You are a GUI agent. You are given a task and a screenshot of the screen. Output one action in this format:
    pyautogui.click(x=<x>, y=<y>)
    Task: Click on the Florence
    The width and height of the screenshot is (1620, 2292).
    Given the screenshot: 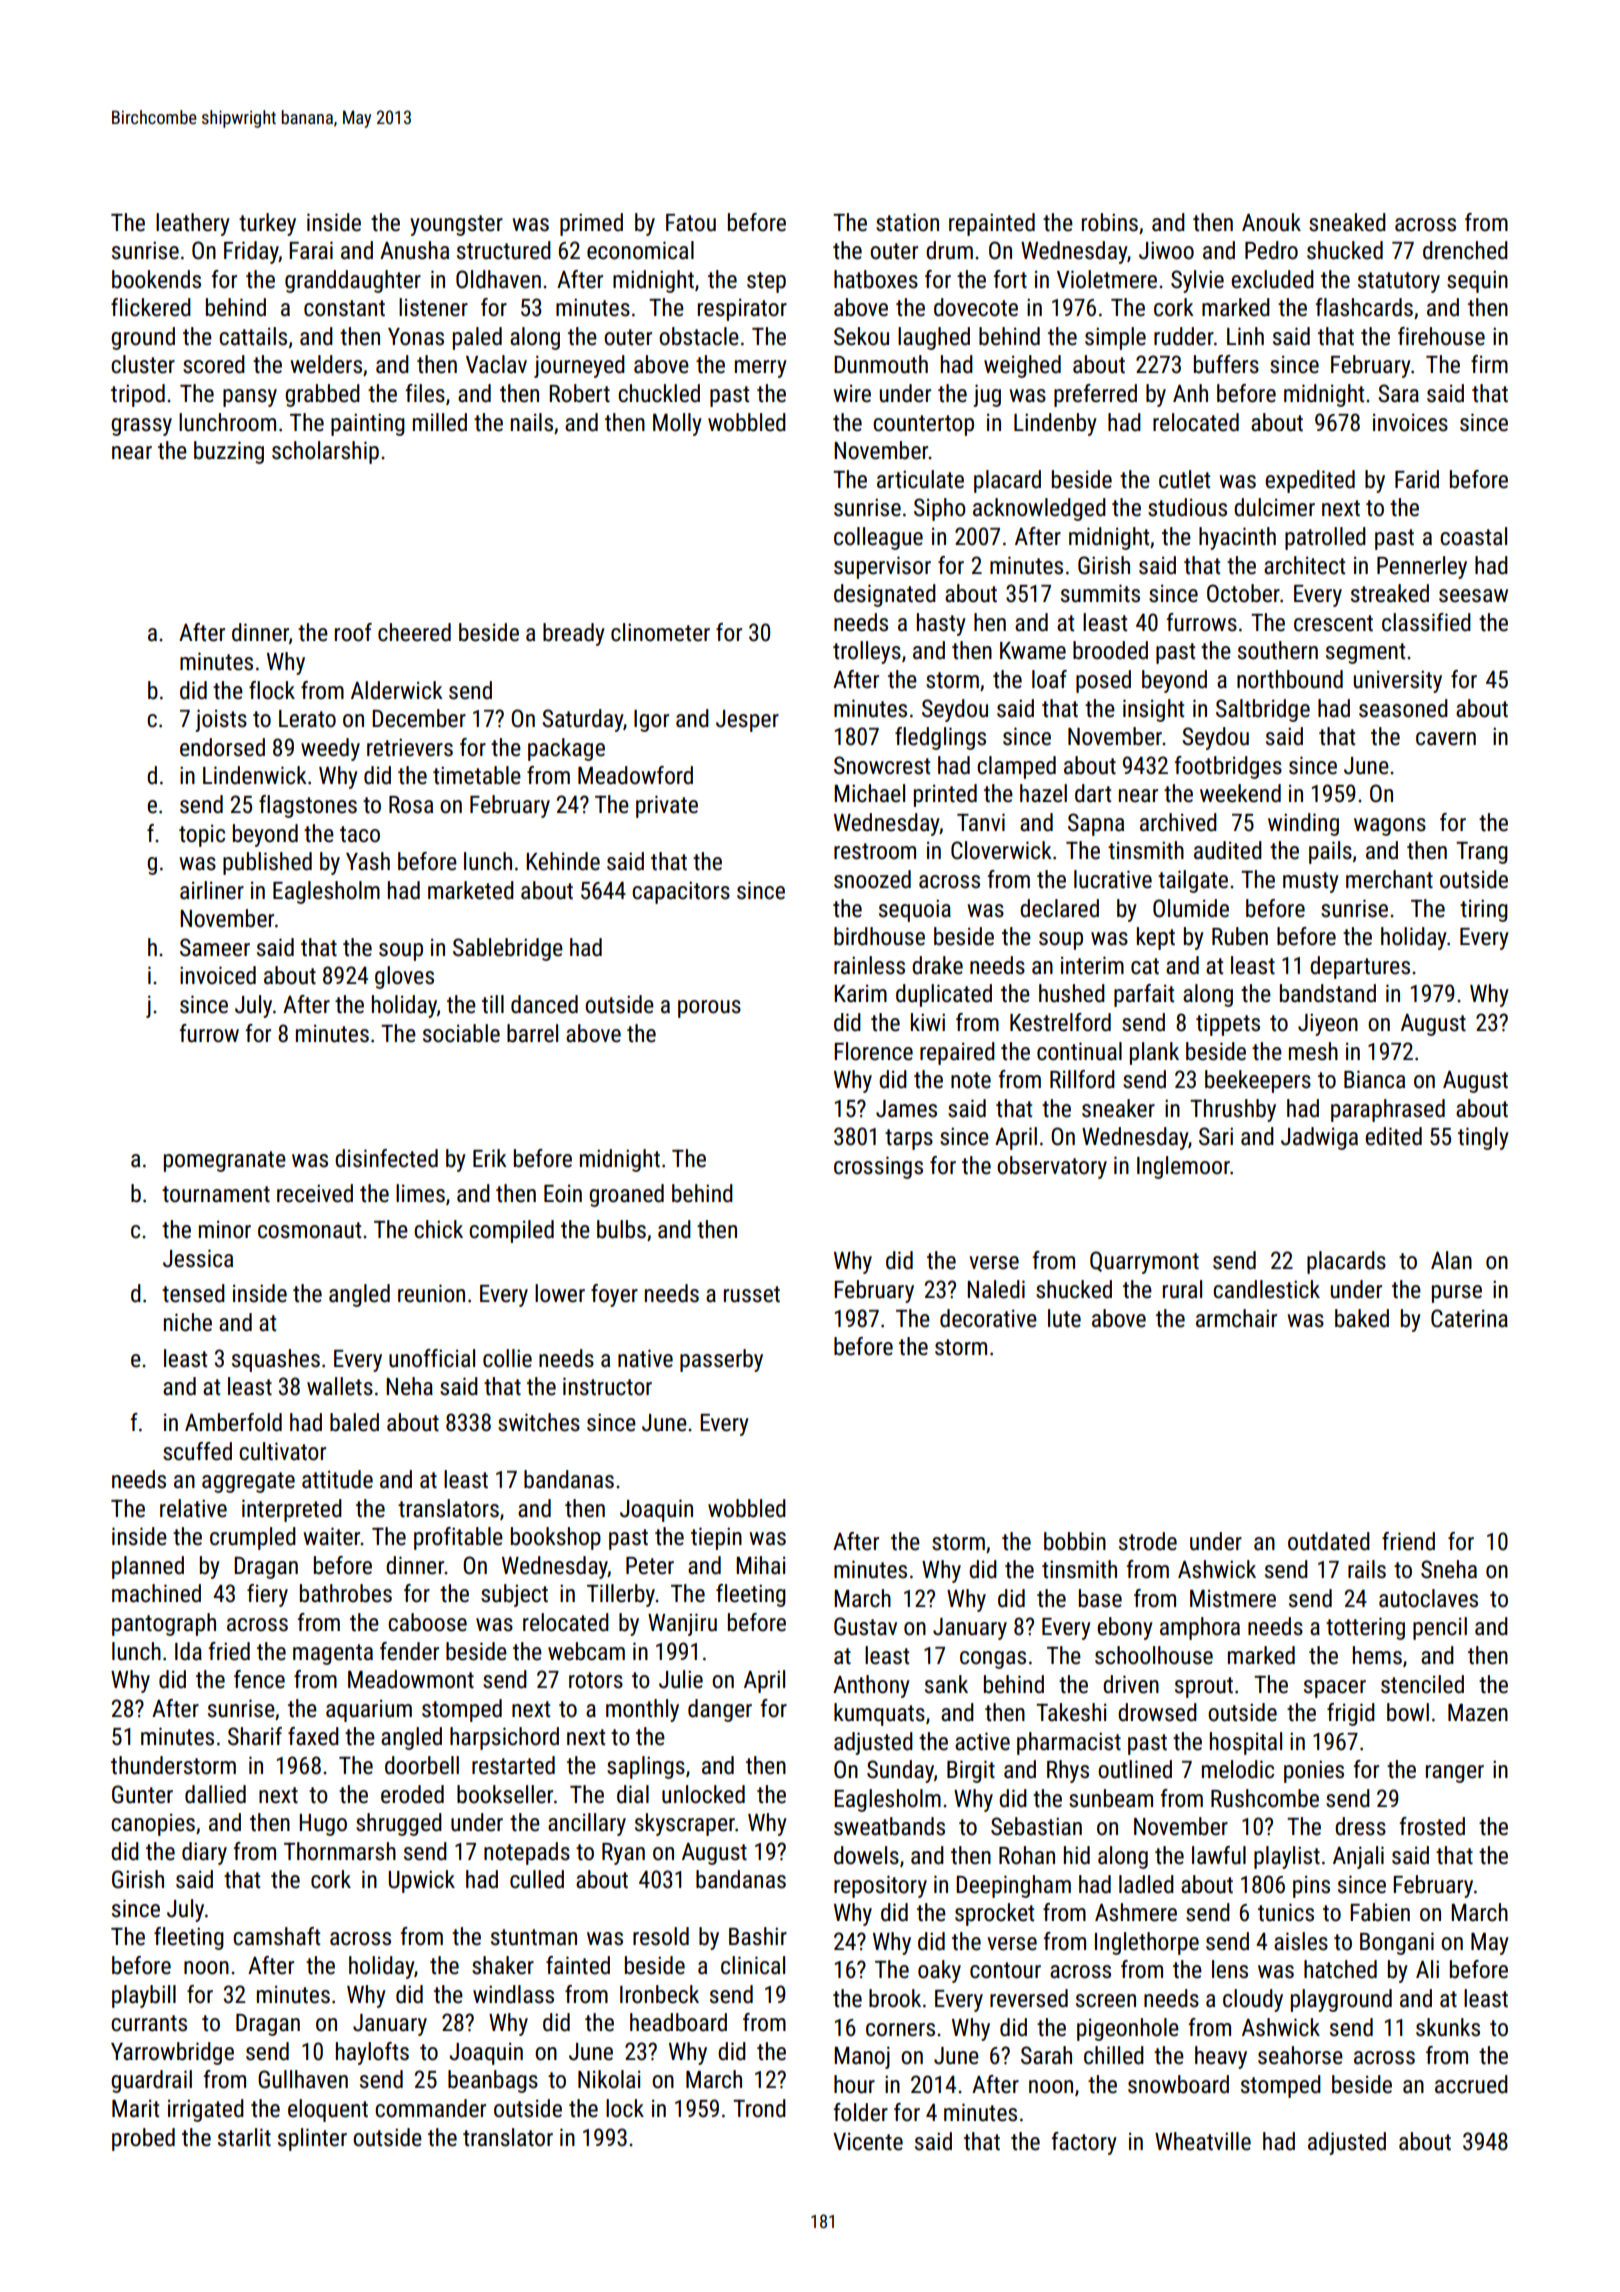 What is the action you would take?
    pyautogui.click(x=873, y=1051)
